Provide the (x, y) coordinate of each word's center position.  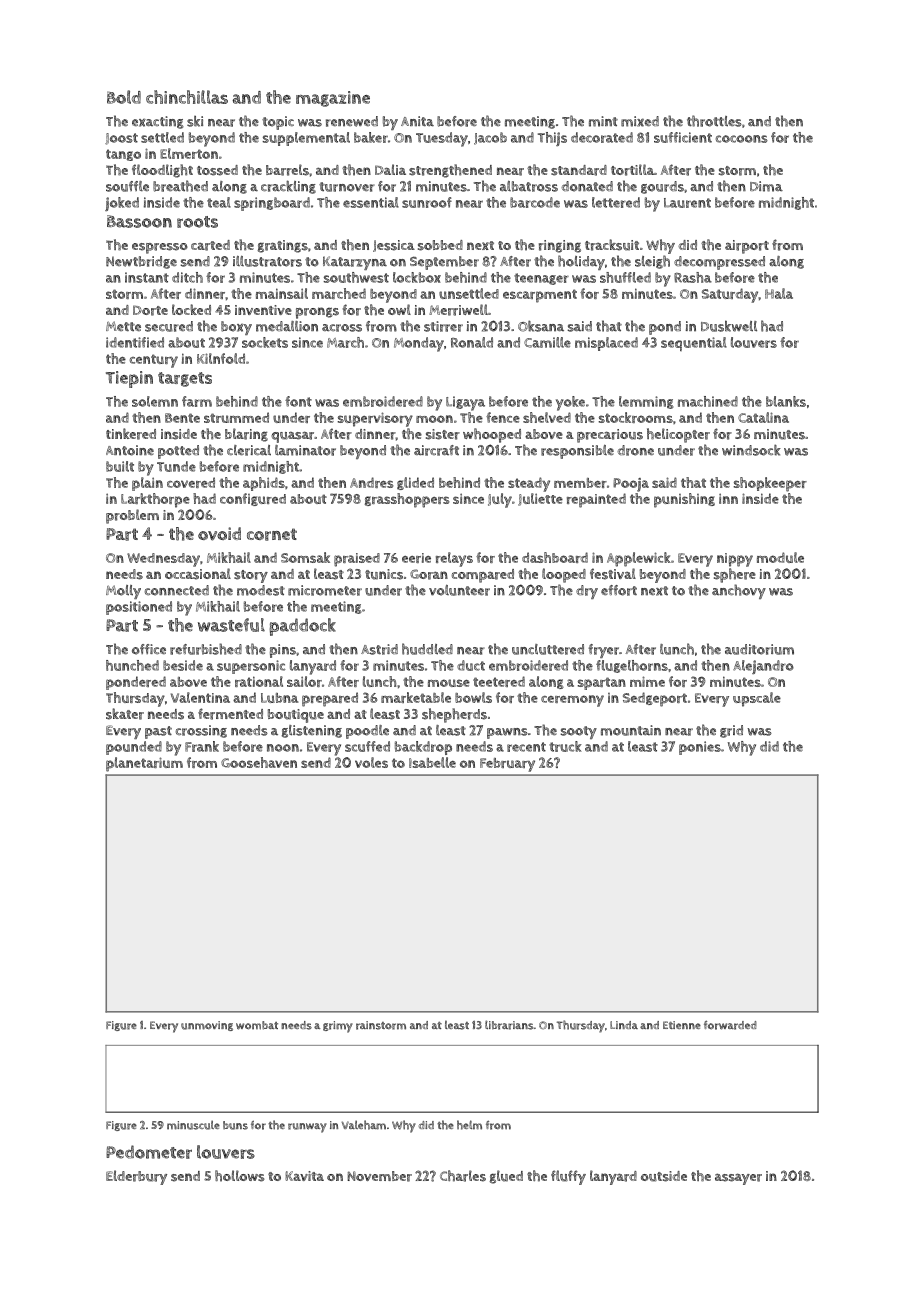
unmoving (207, 1026)
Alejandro (763, 667)
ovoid (219, 534)
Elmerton (189, 153)
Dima (766, 186)
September (444, 263)
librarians (509, 1025)
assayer (738, 1179)
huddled (427, 649)
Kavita (304, 1176)
